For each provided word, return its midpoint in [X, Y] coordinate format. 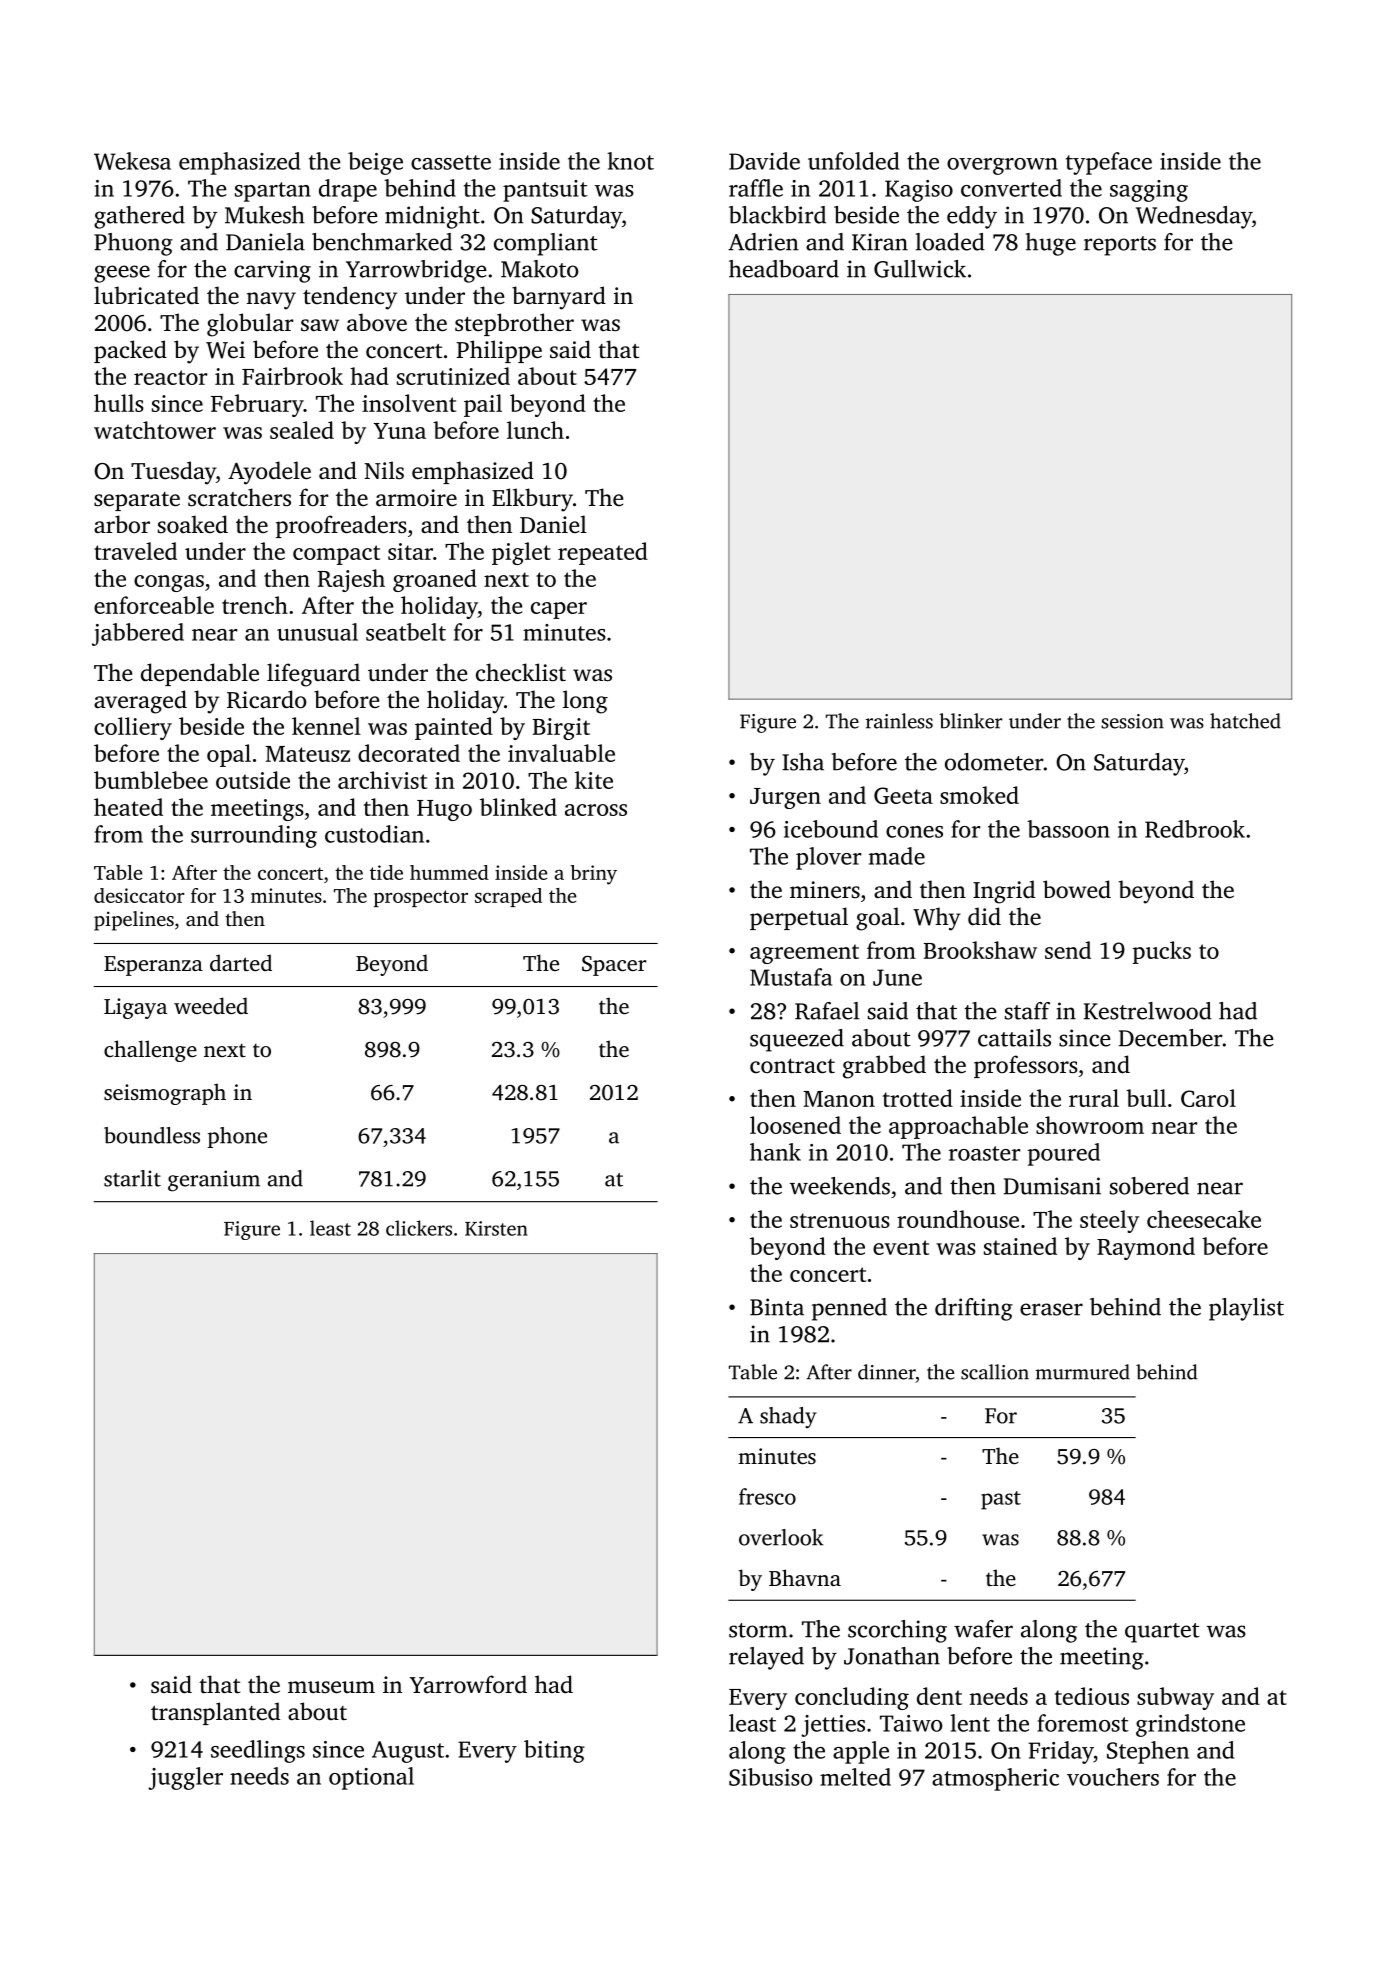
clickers [419, 1228]
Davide [764, 161]
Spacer [614, 966]
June [897, 977]
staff [1027, 1011]
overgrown [1002, 166]
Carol [1208, 1098]
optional [371, 1778]
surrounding [254, 836]
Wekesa [132, 161]
